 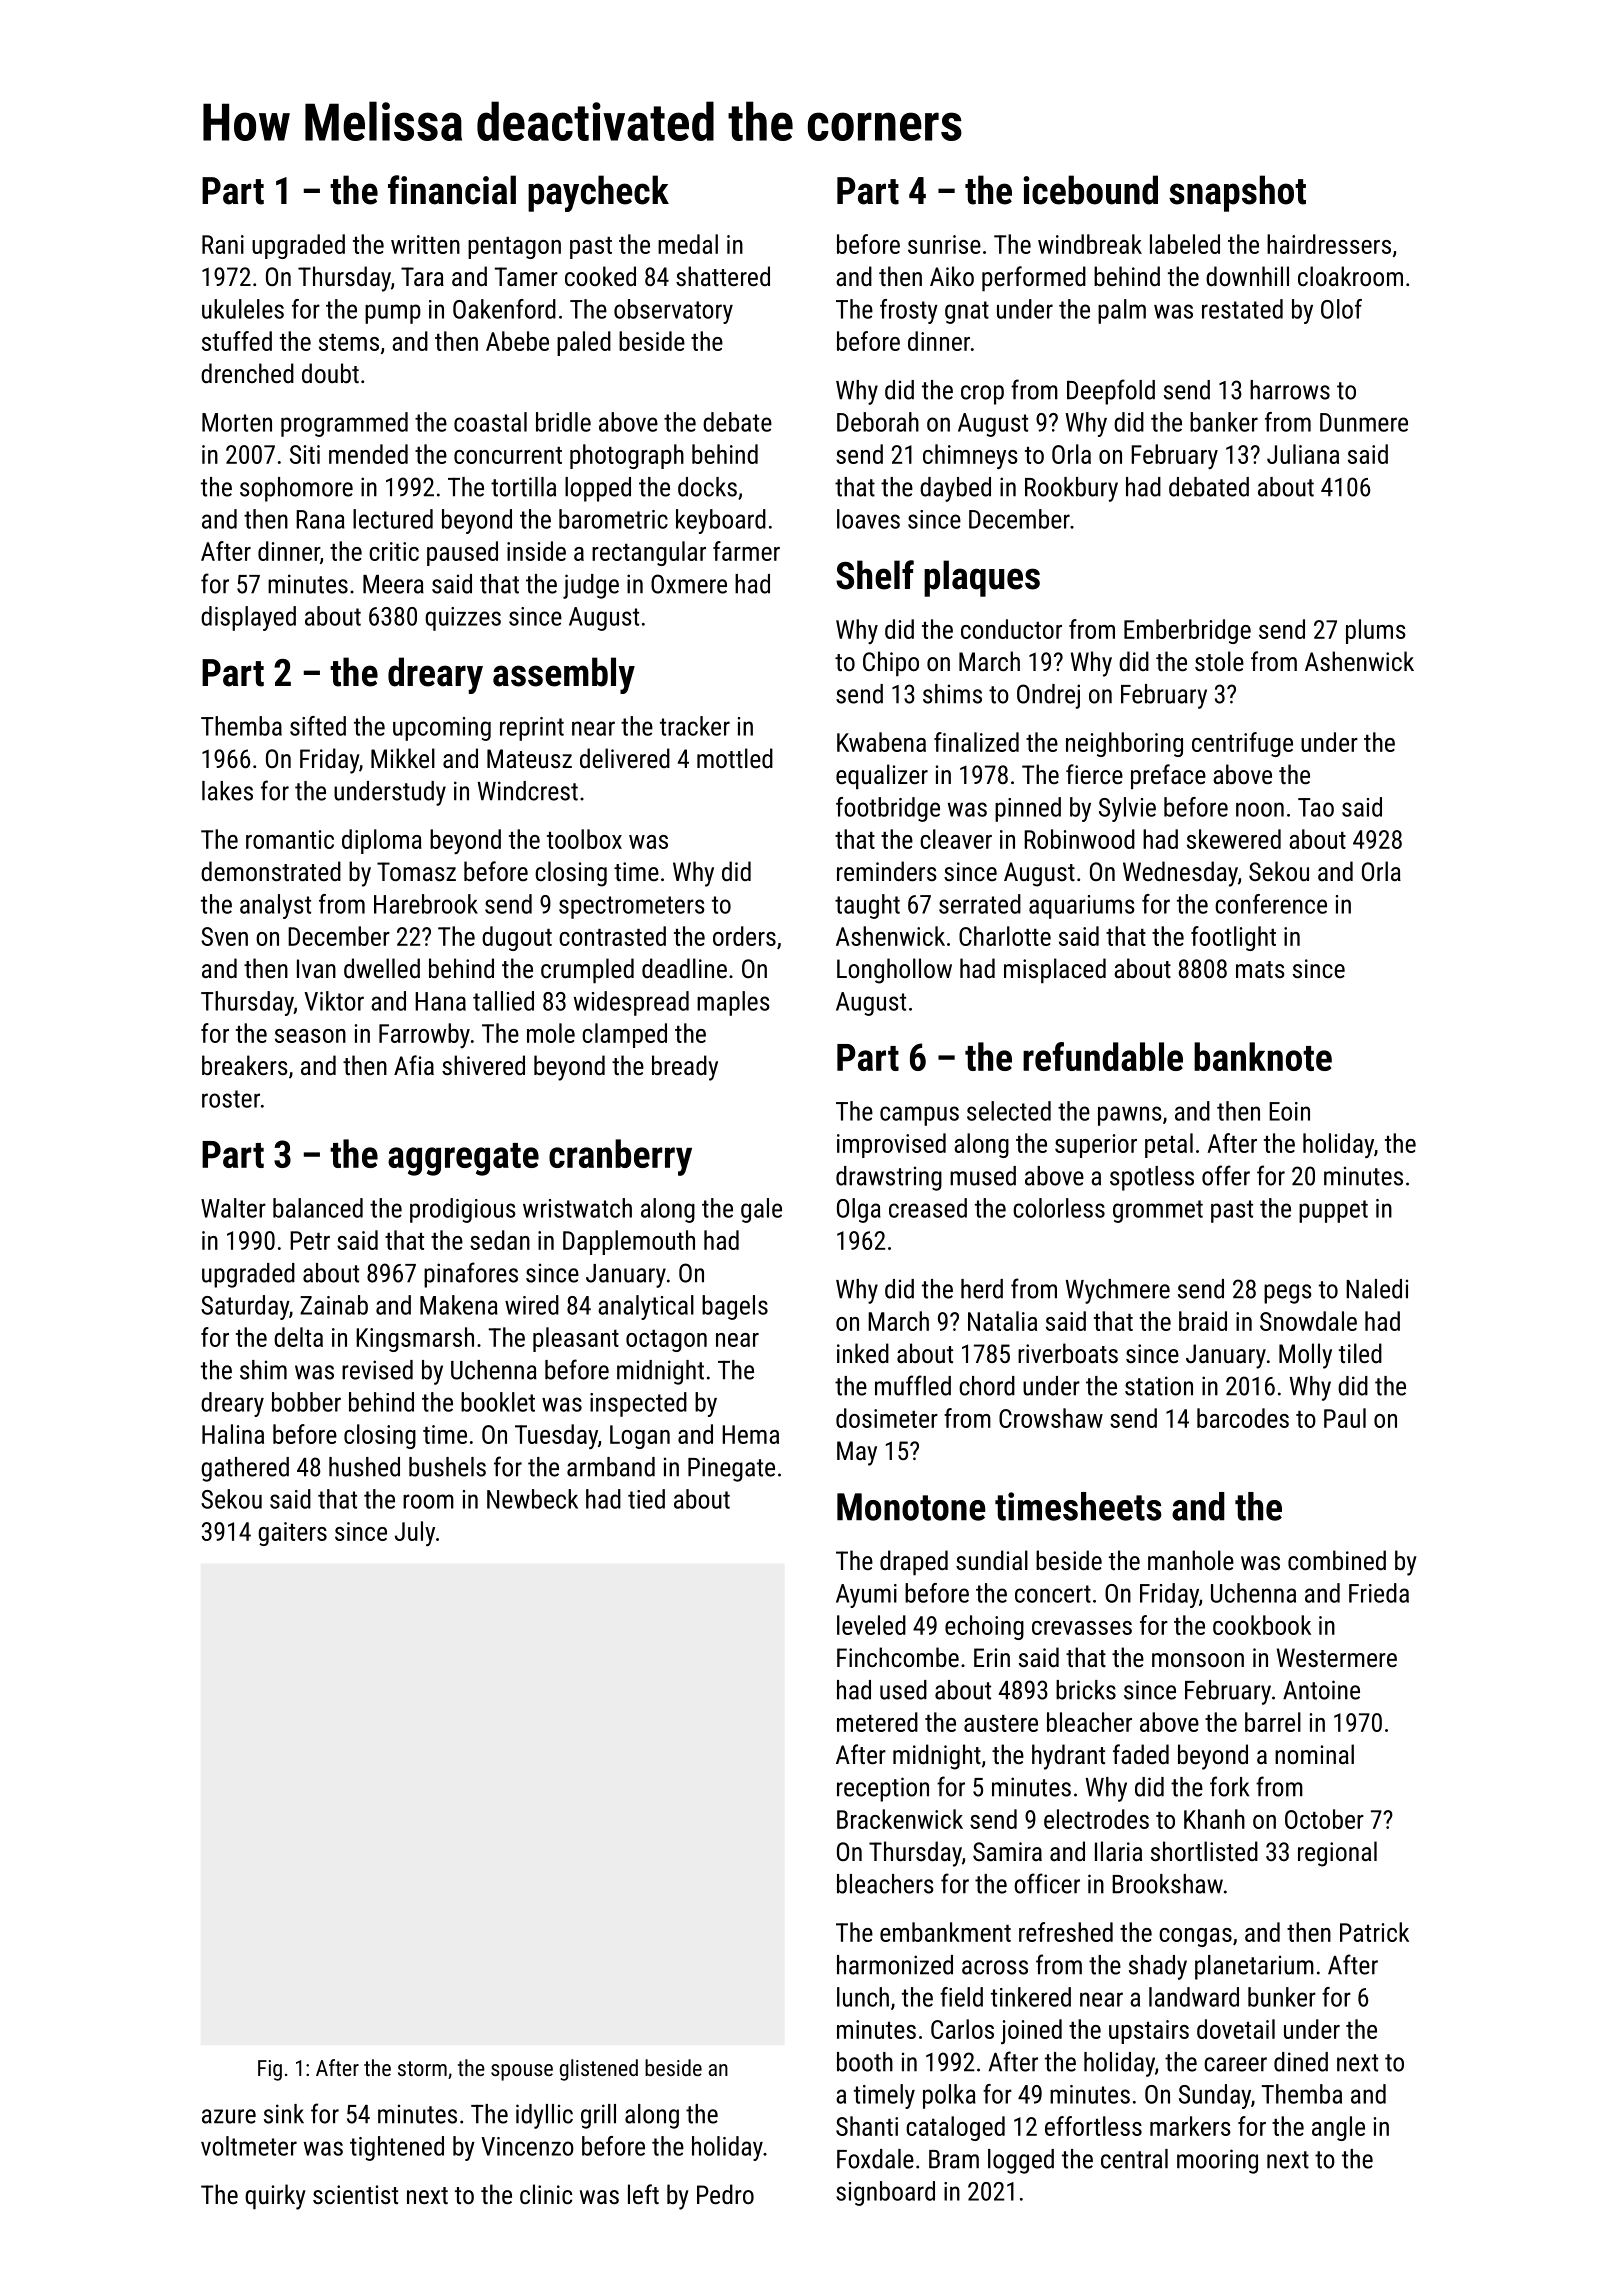 I want to click on icebound, so click(x=1090, y=190).
